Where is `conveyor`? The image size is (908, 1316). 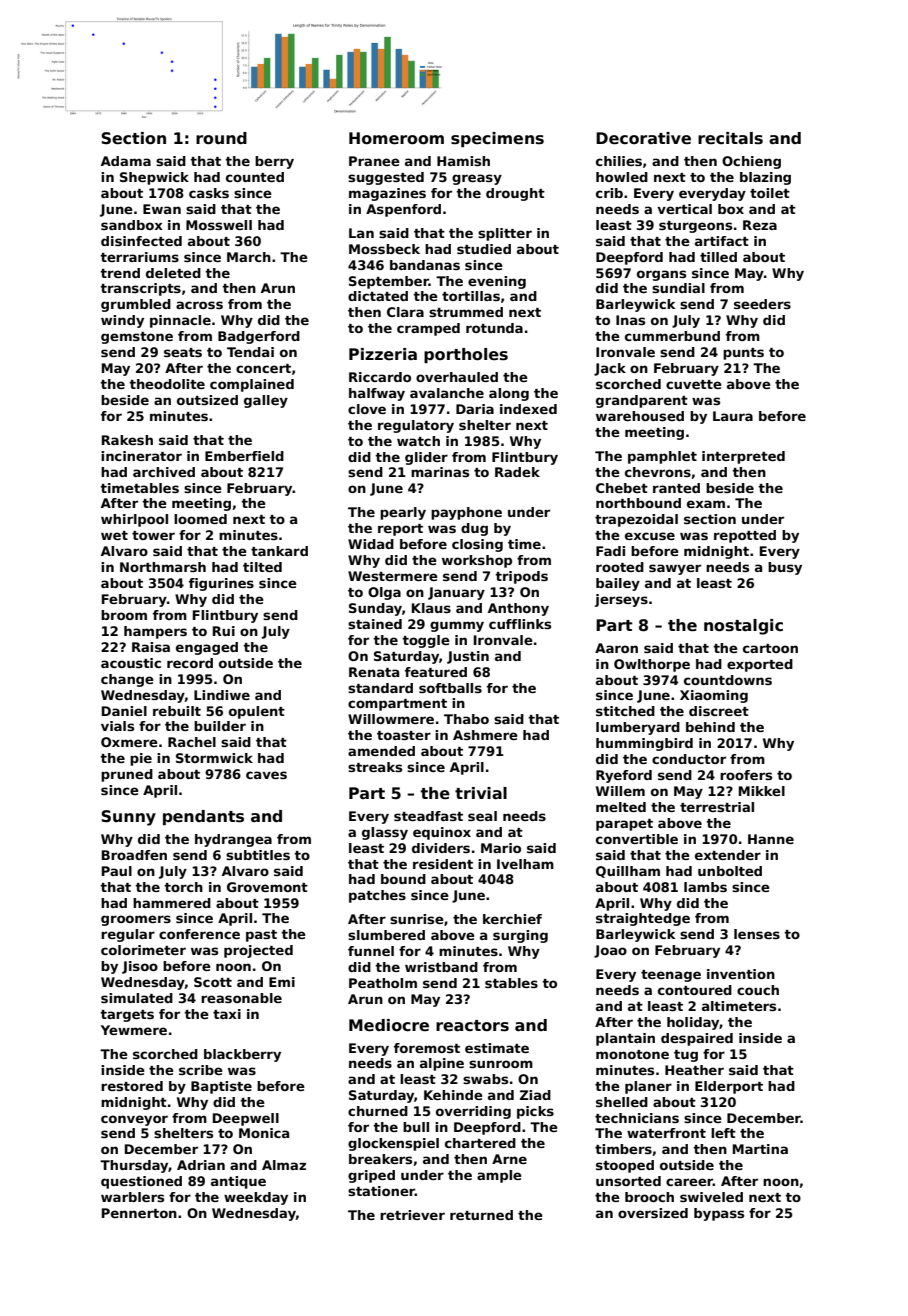 conveyor is located at coordinates (134, 1120).
